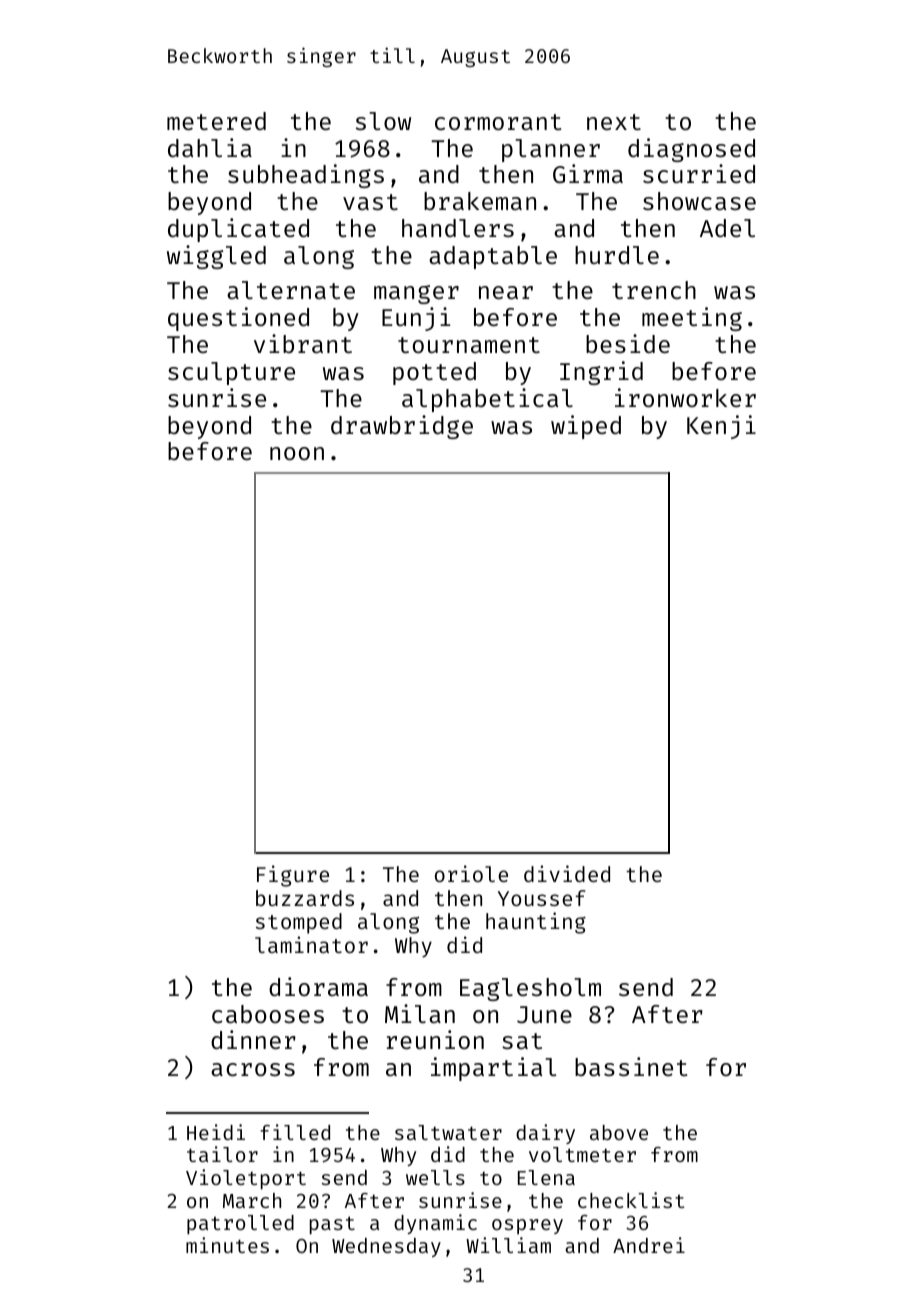  What do you see at coordinates (649, 1245) in the image?
I see `Andrei` at bounding box center [649, 1245].
